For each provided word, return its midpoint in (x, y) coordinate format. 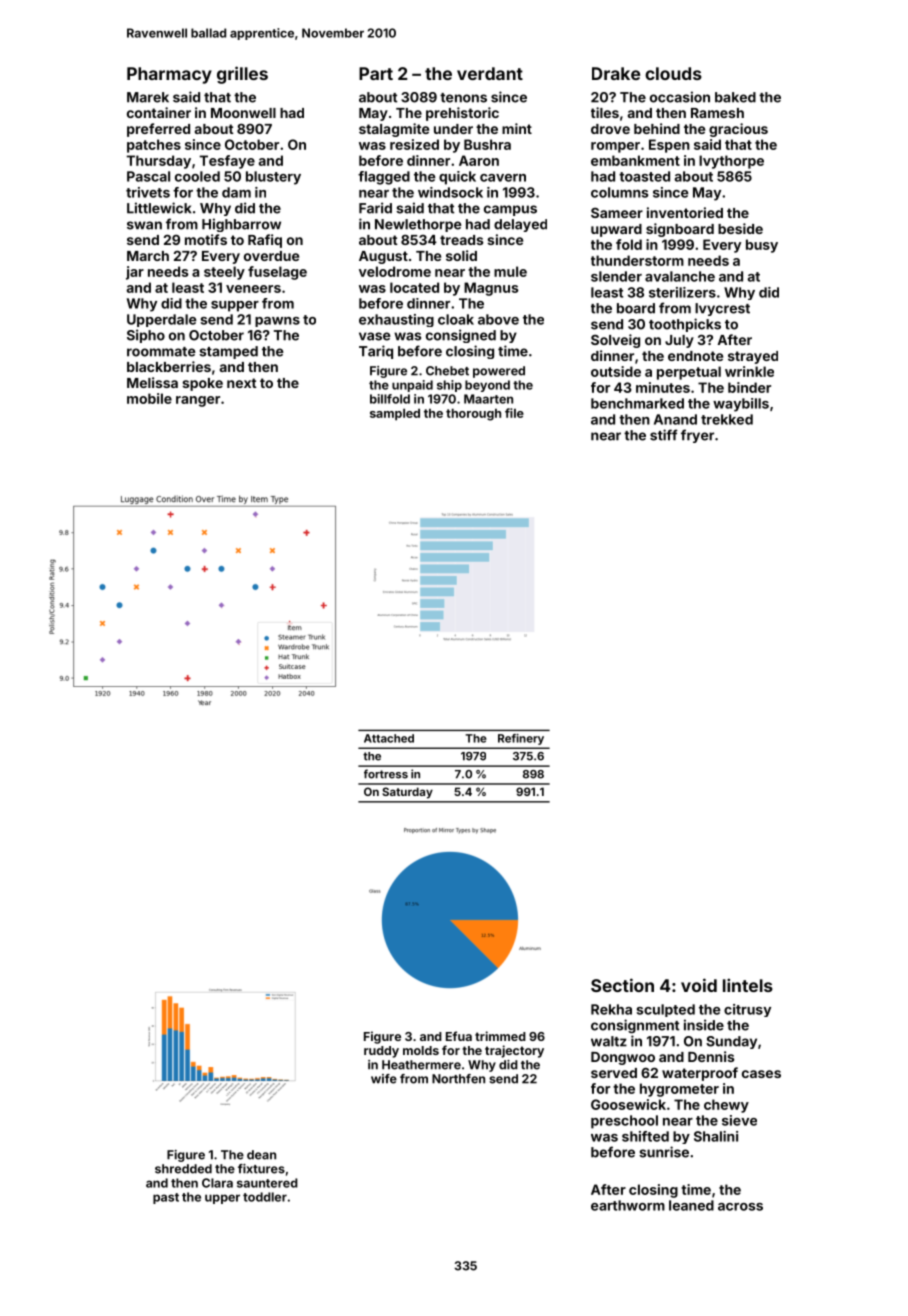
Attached (389, 738)
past (166, 1198)
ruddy (381, 1052)
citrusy (747, 1010)
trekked (727, 419)
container (159, 112)
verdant (490, 73)
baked (735, 97)
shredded (183, 1169)
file (514, 413)
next (242, 383)
